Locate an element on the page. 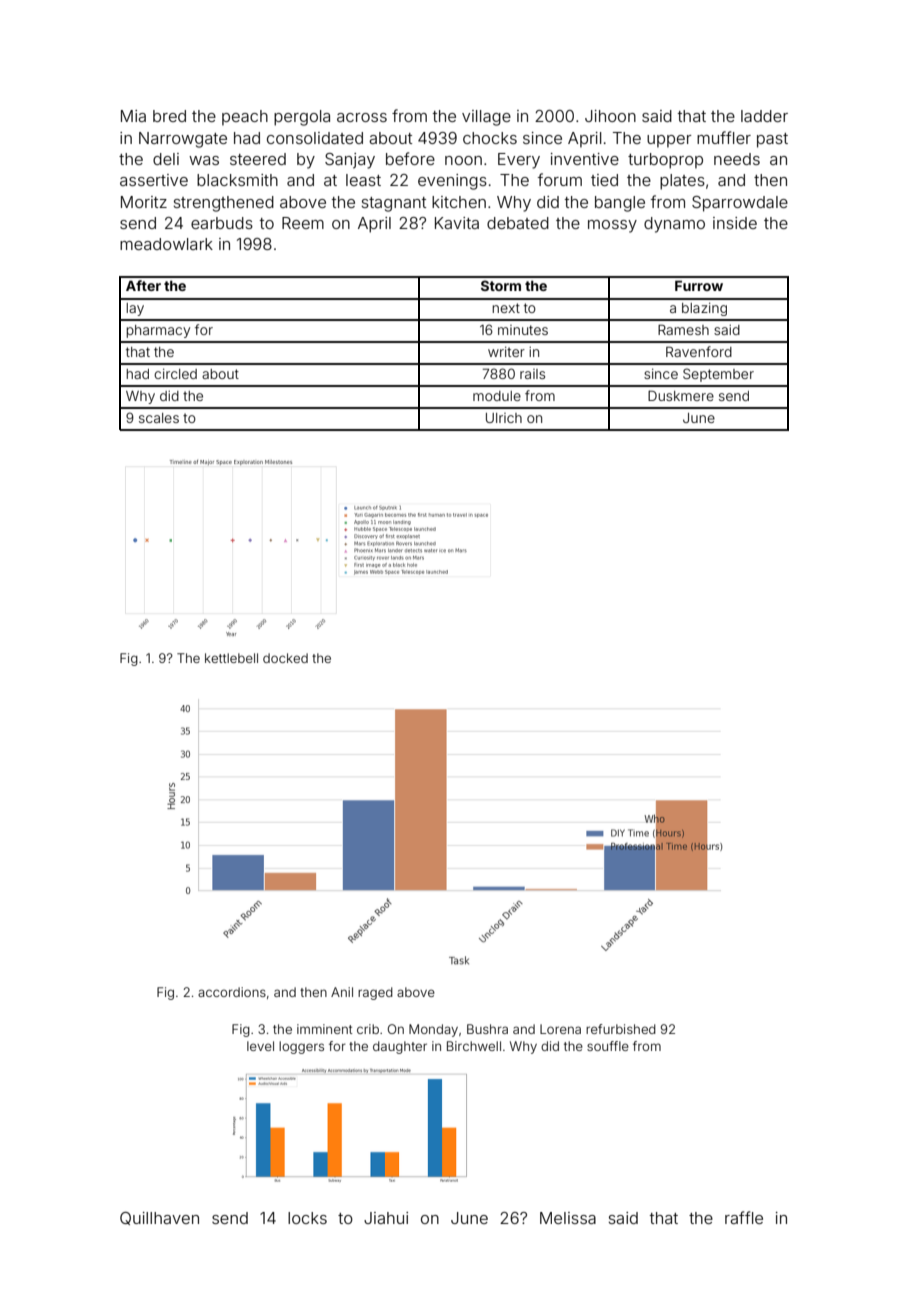 Image resolution: width=908 pixels, height=1316 pixels. Kavita is located at coordinates (457, 223).
